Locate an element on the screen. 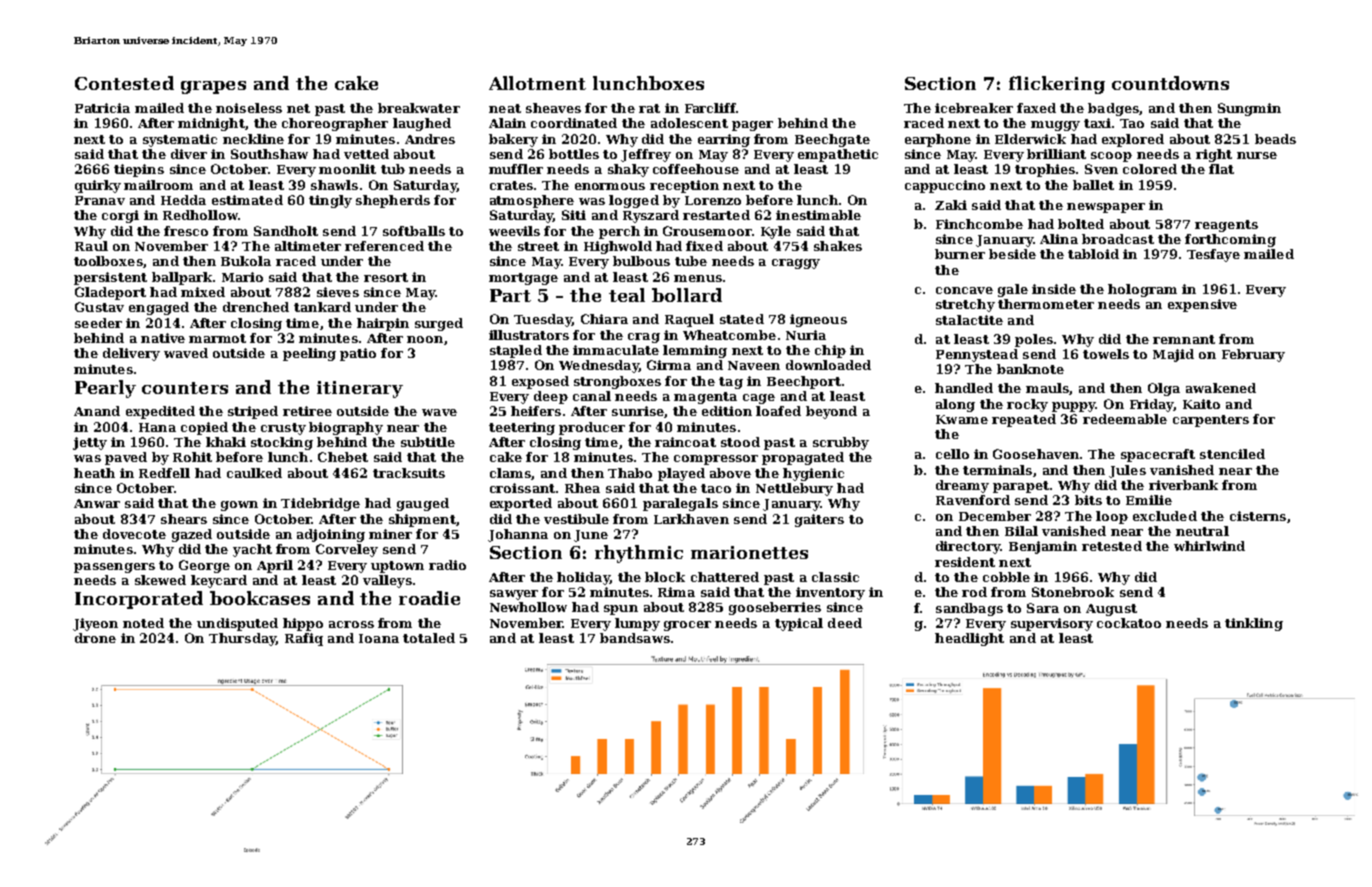 The height and width of the screenshot is (887, 1372). riverbank is located at coordinates (1183, 485).
